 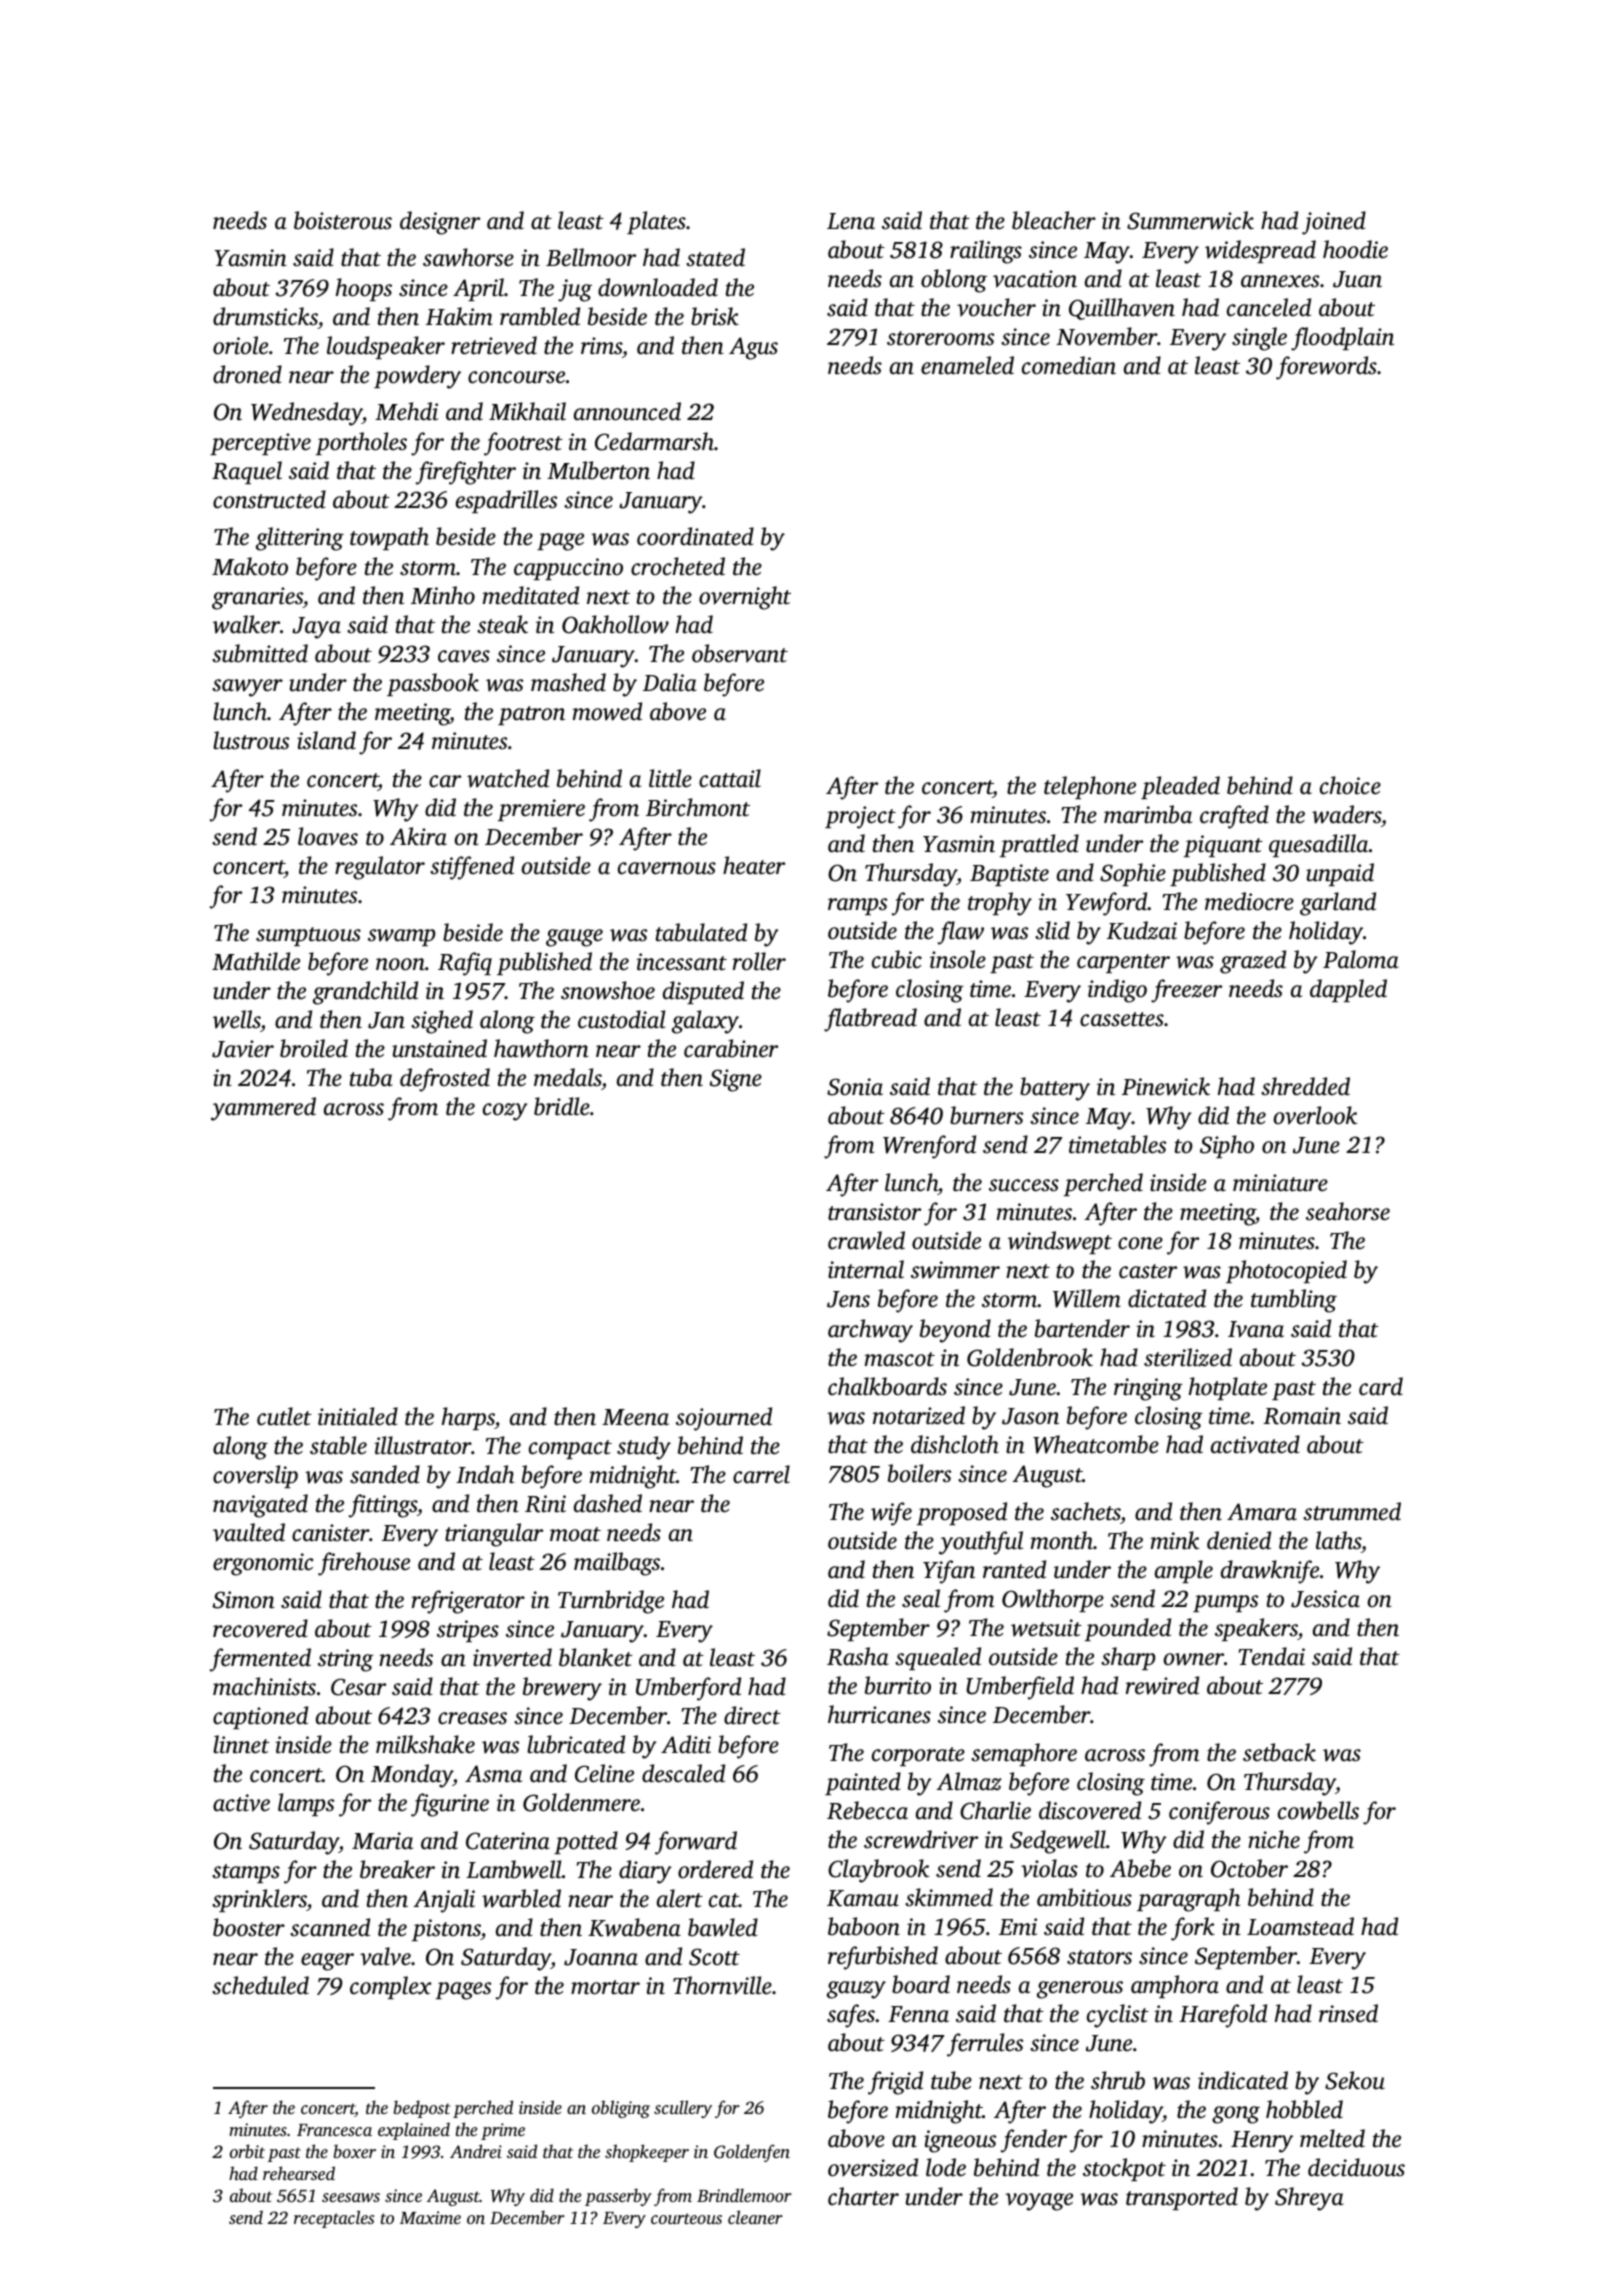 What do you see at coordinates (406, 411) in the screenshot?
I see `Mehdi` at bounding box center [406, 411].
